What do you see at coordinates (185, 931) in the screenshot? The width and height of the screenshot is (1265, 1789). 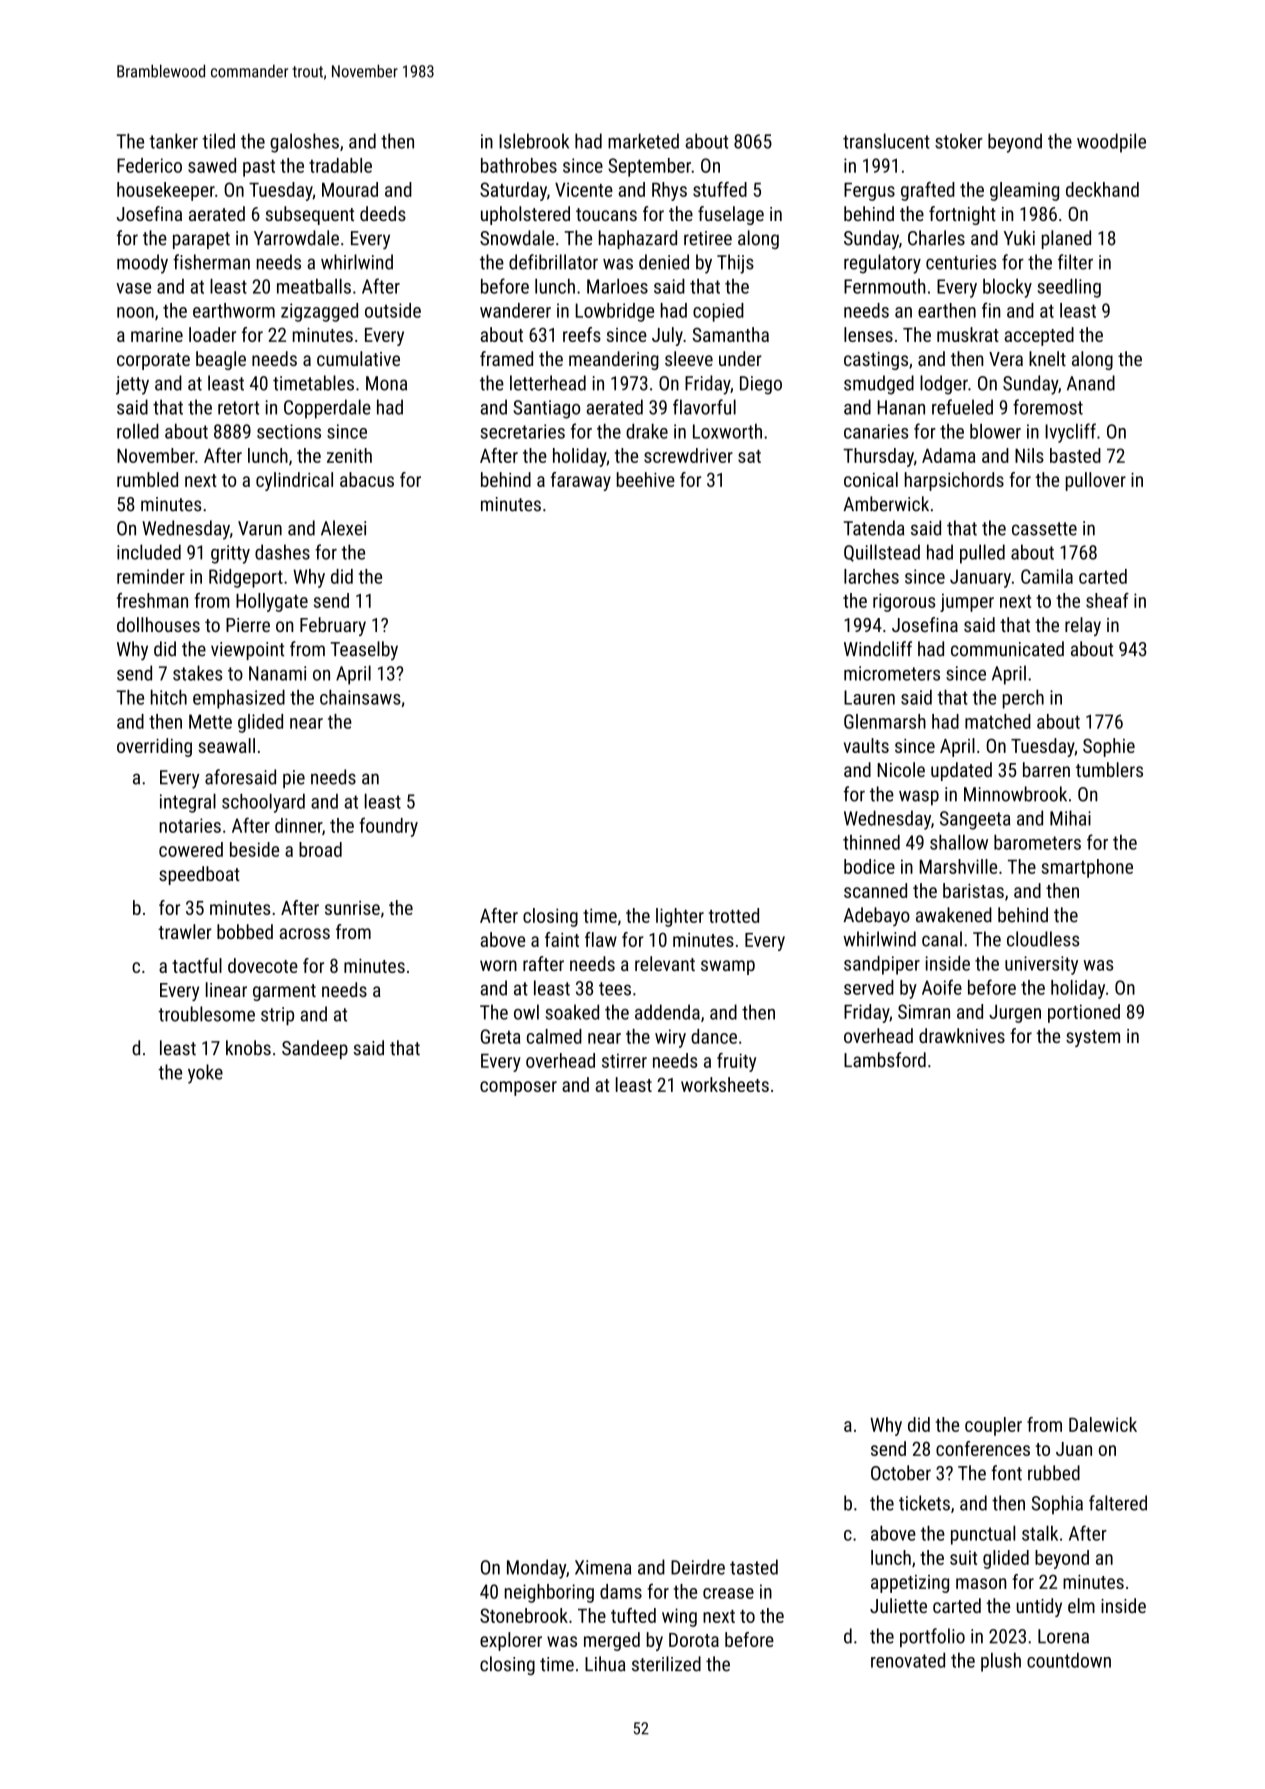 I see `trawler` at bounding box center [185, 931].
